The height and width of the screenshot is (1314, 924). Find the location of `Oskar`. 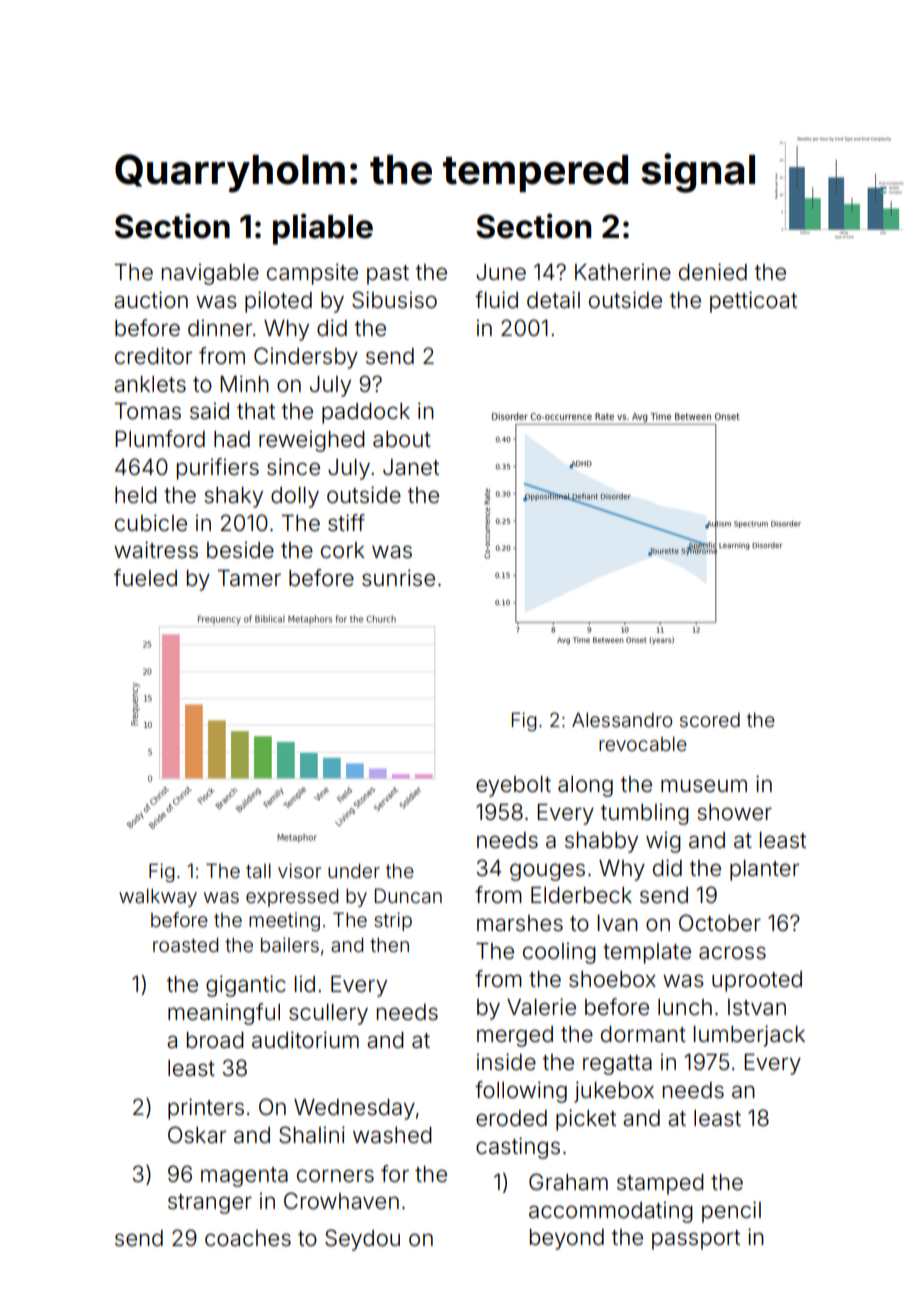

Oskar is located at coordinates (197, 1135).
